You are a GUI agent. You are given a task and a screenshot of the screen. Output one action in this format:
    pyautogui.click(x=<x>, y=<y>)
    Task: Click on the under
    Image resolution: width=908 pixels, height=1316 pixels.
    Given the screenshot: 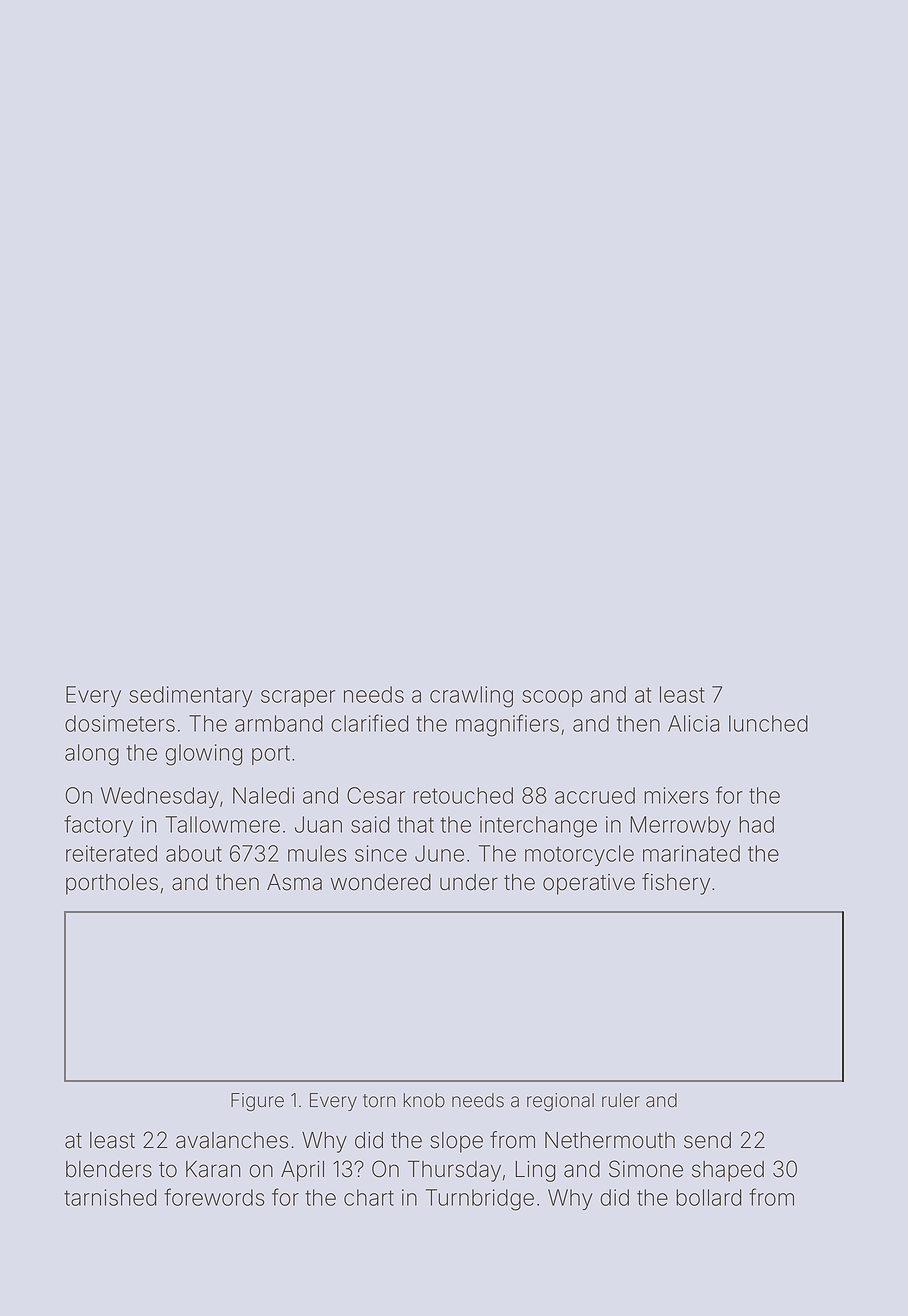 What is the action you would take?
    pyautogui.click(x=469, y=882)
